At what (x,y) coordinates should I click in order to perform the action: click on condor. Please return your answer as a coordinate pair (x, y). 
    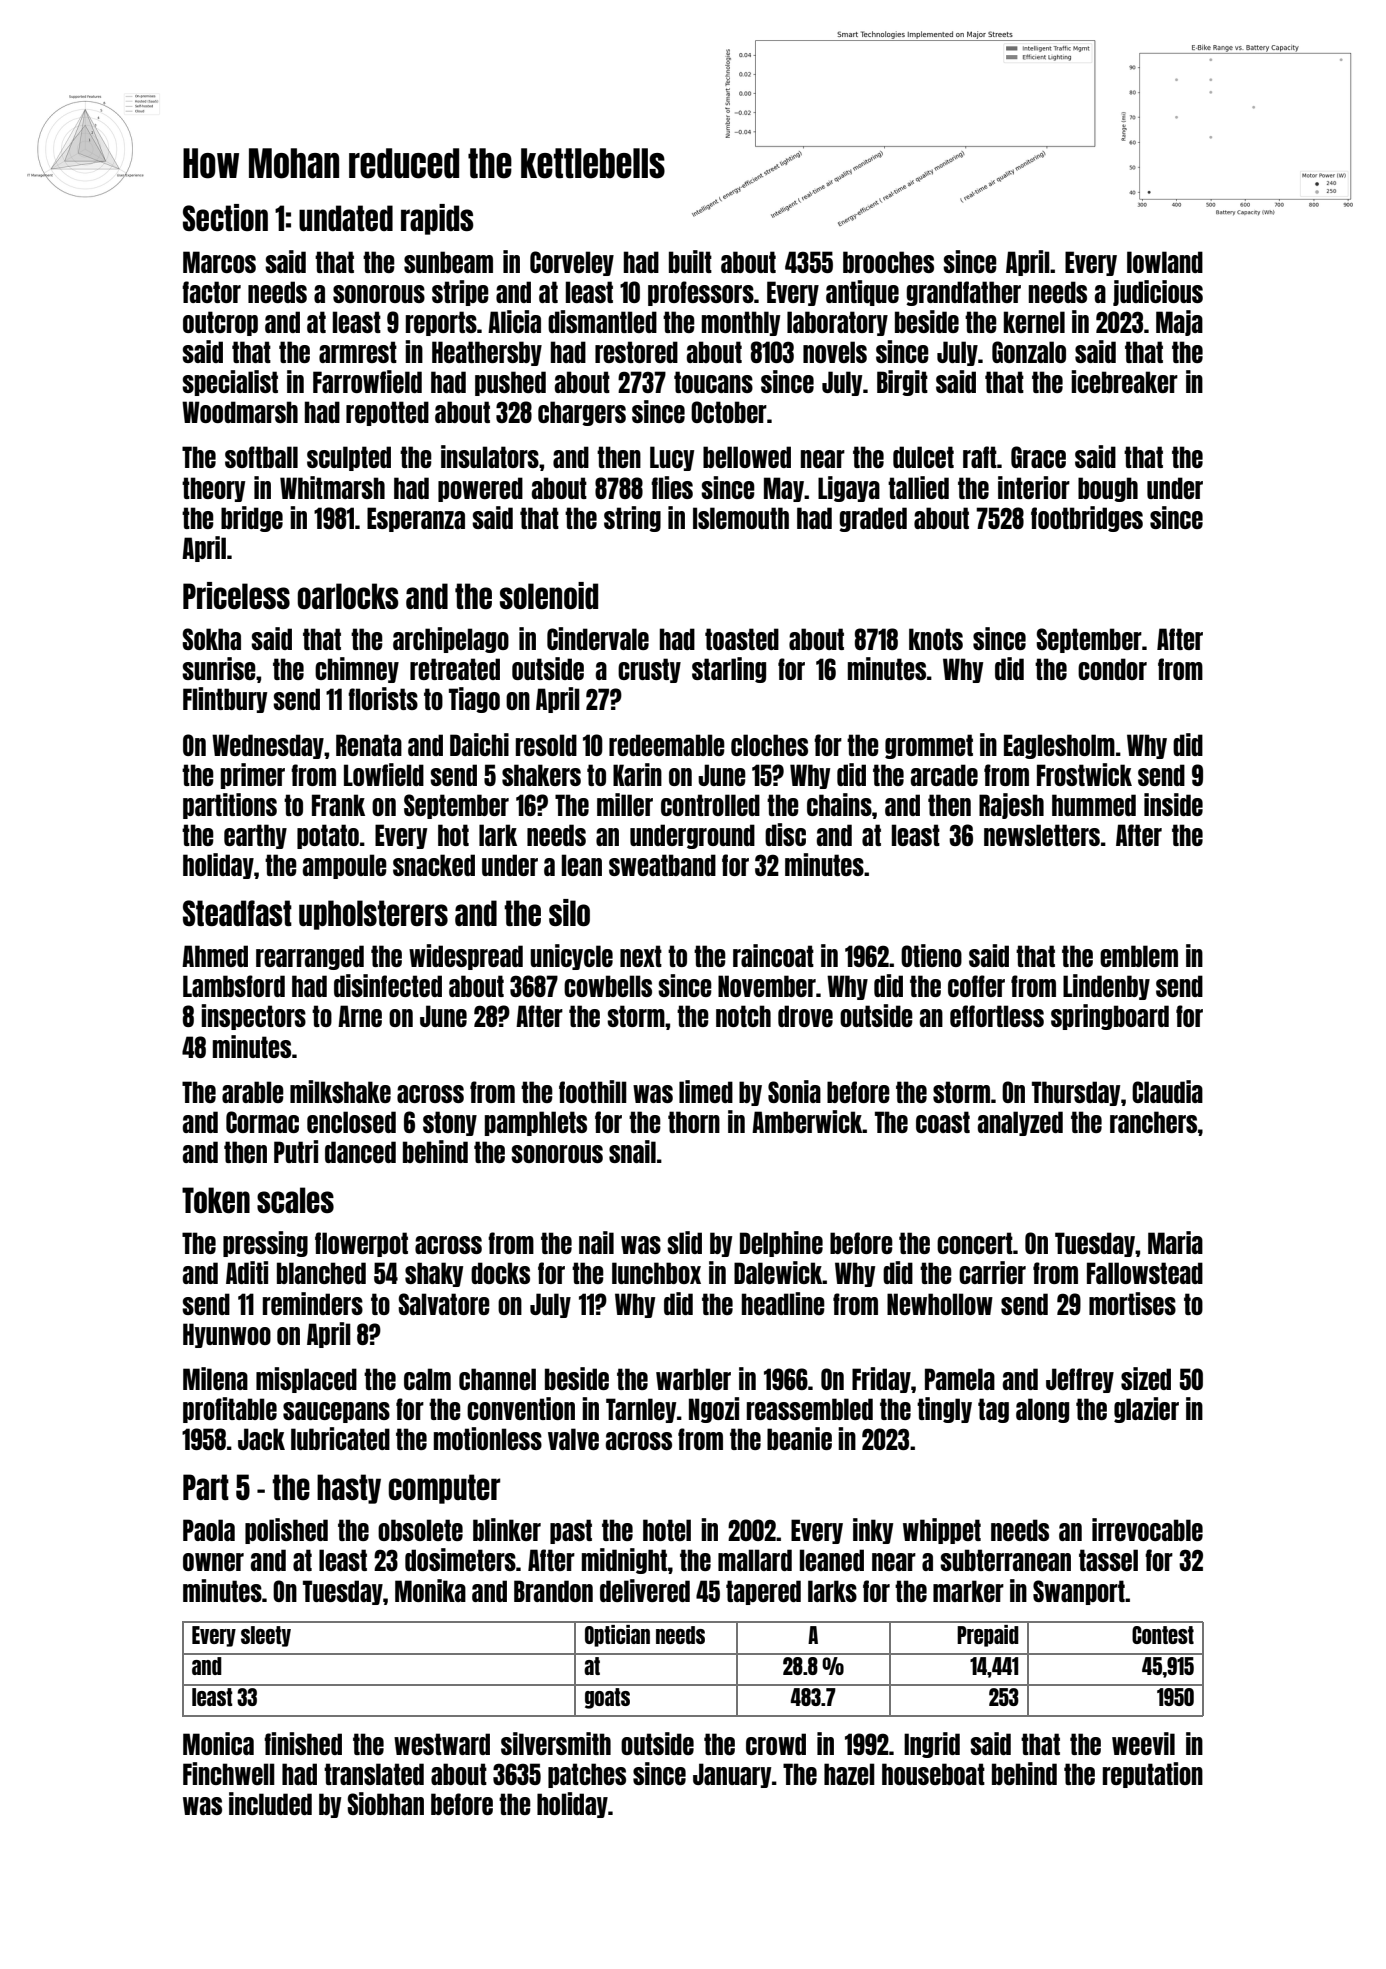
    Looking at the image, I should click on (1112, 669).
